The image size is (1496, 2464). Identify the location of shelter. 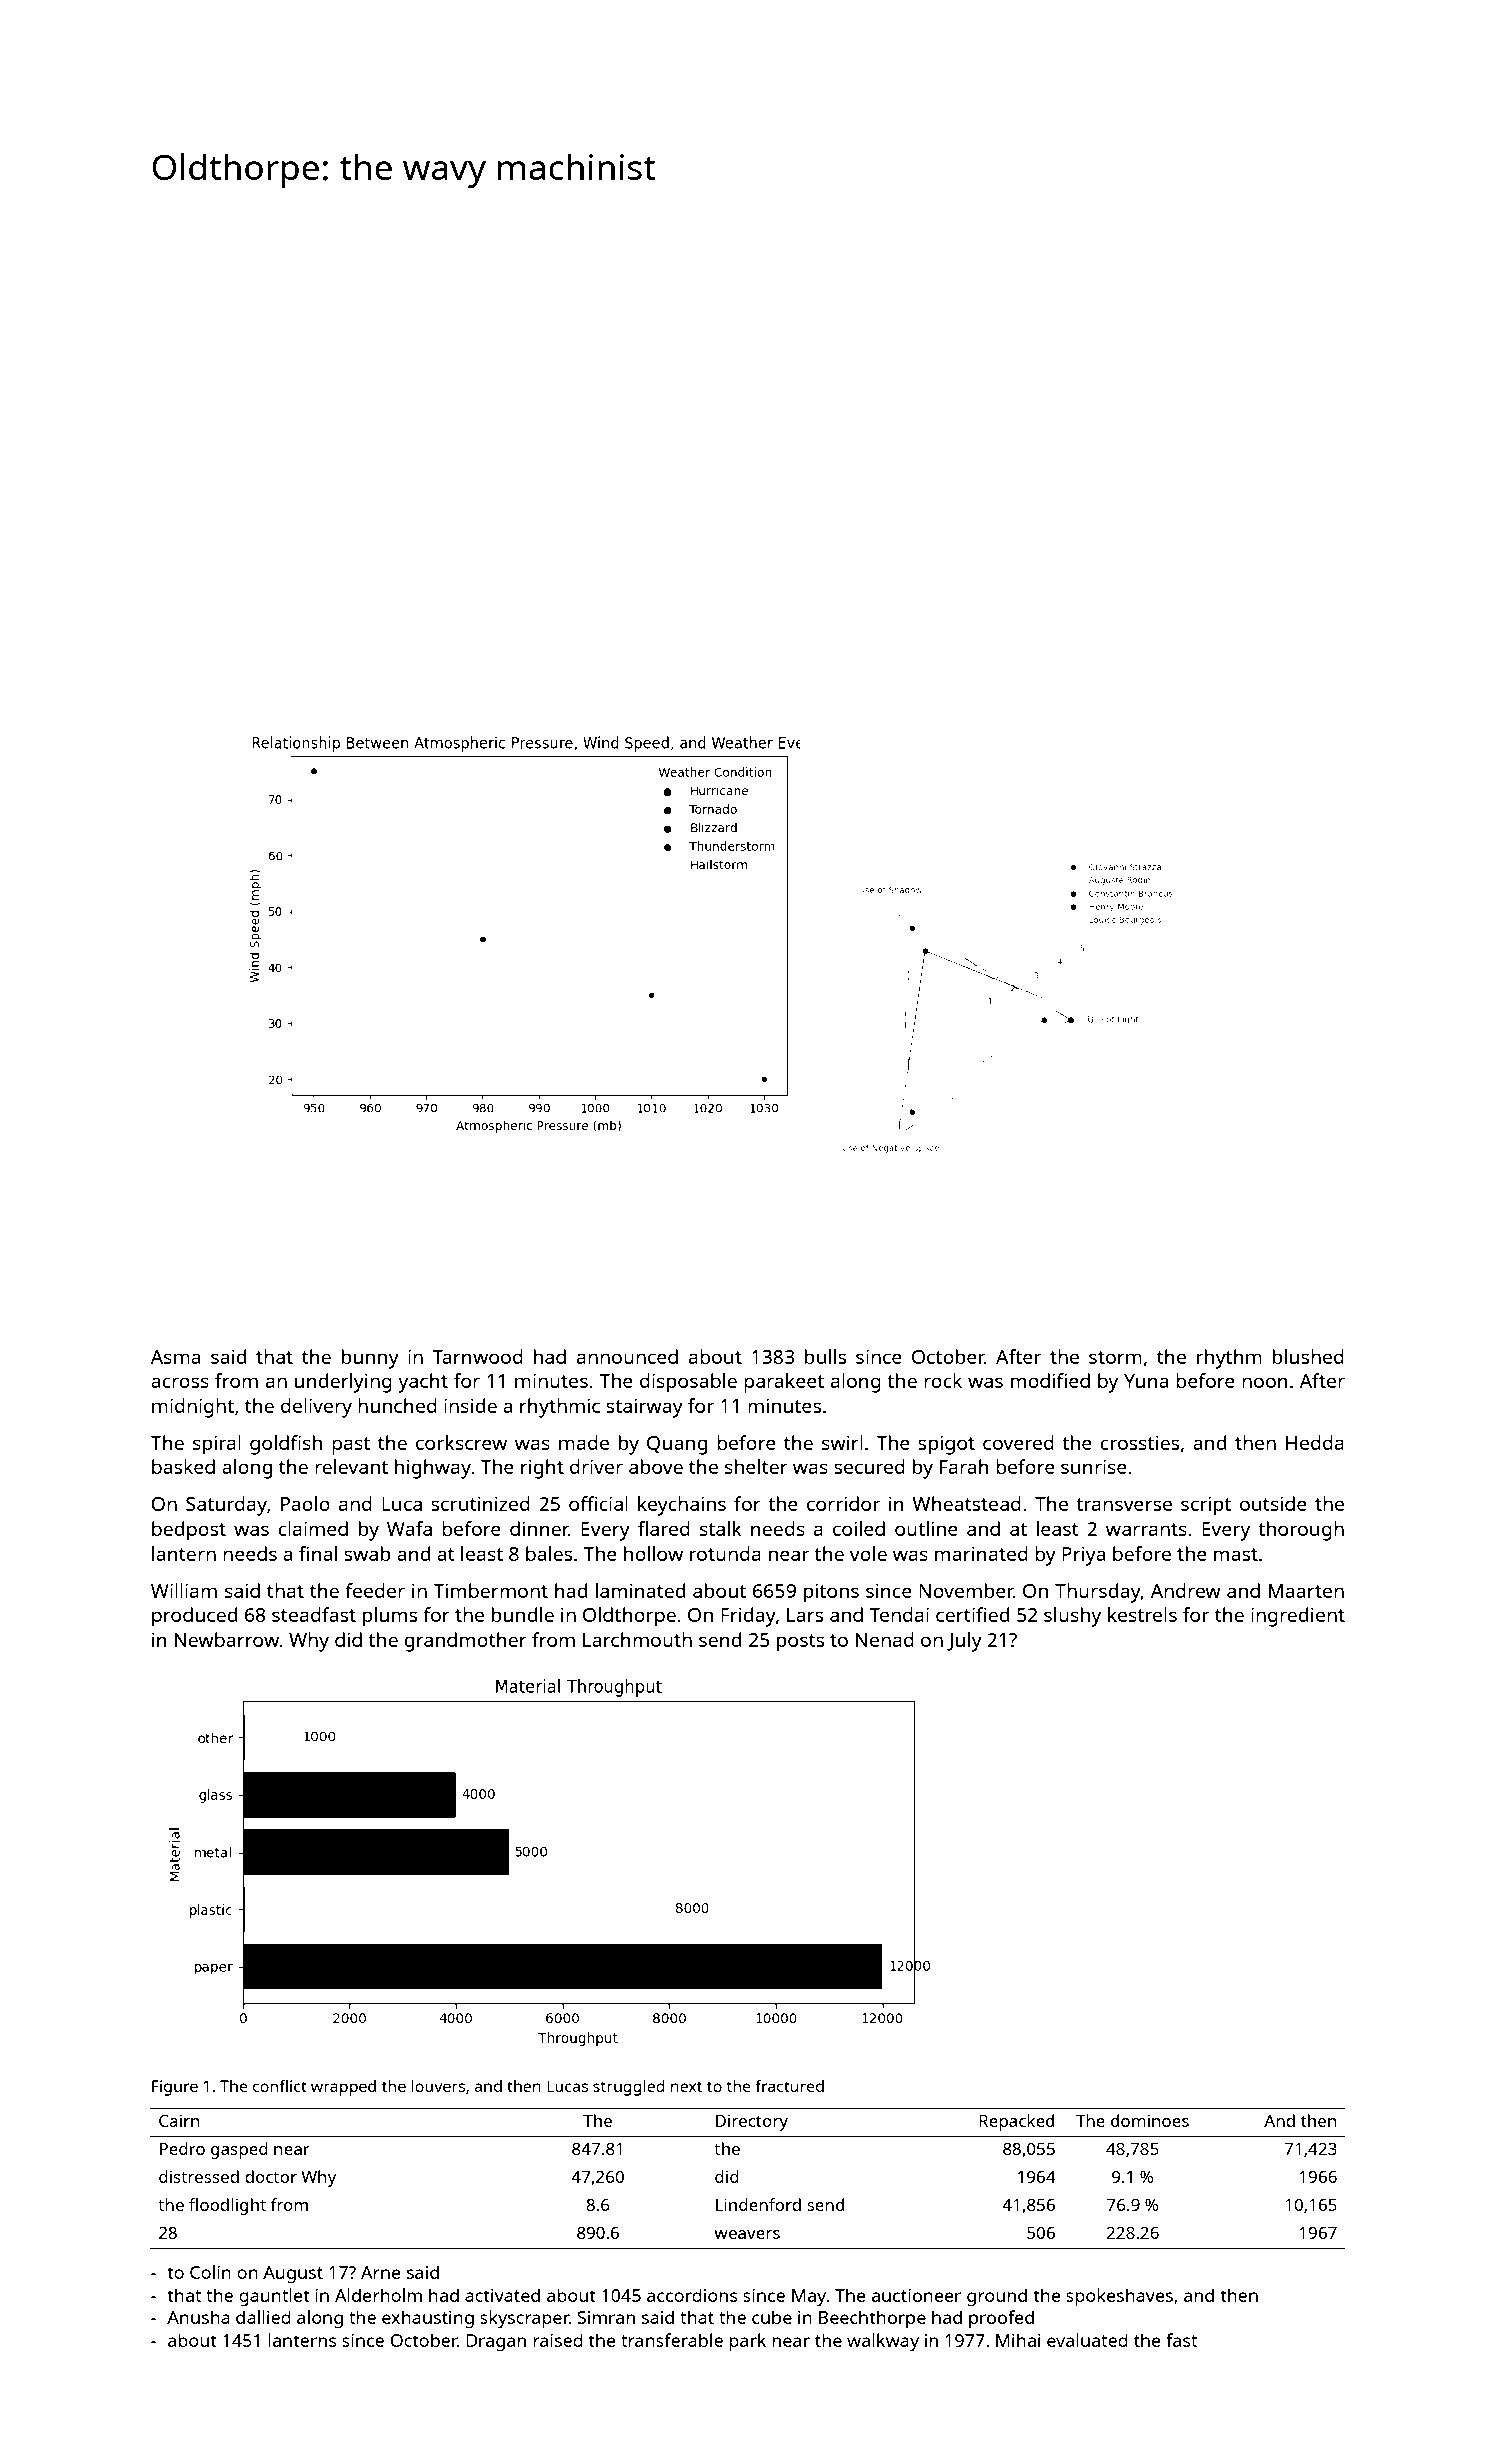
(756, 1466).
